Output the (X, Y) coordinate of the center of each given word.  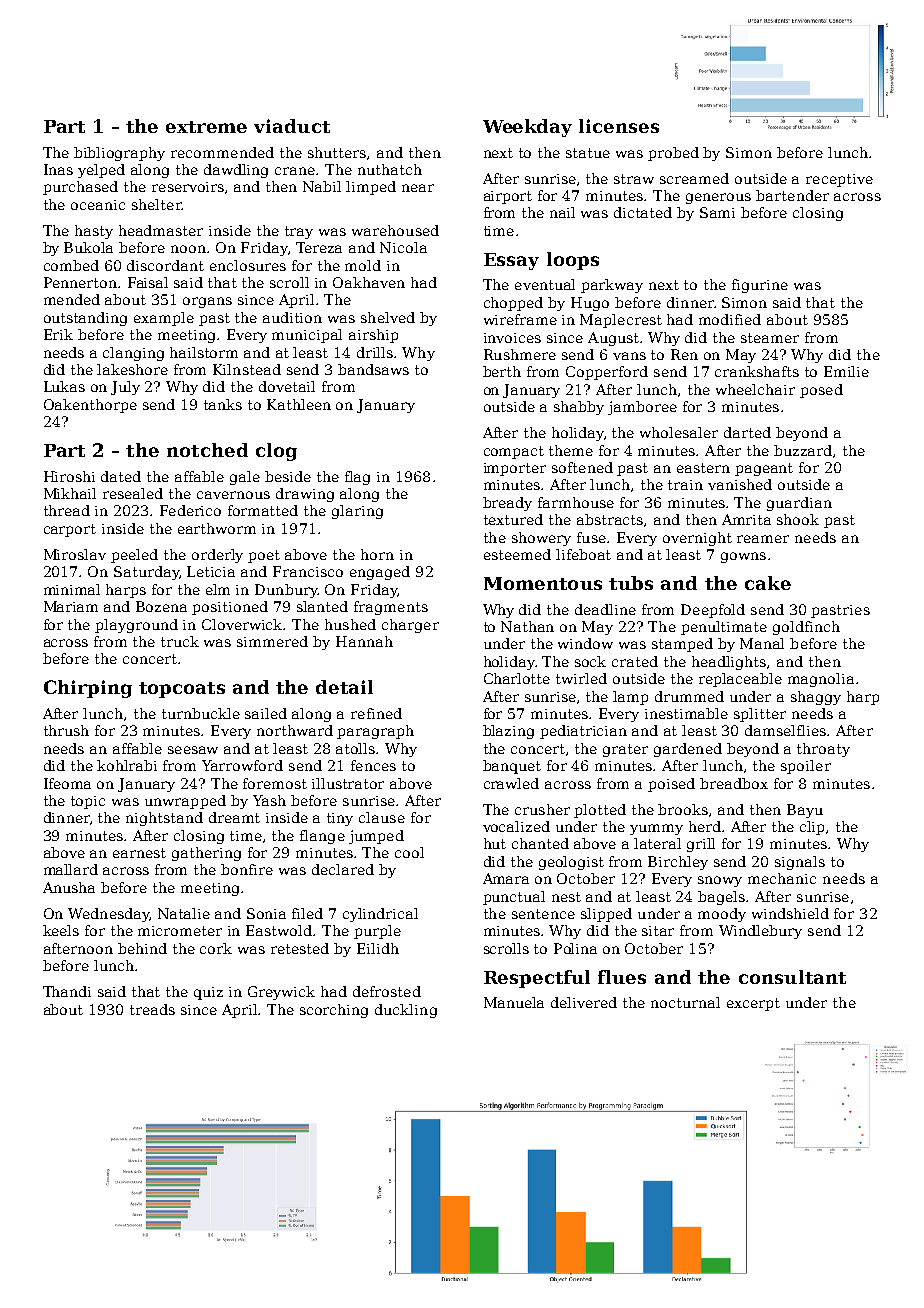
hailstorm (204, 352)
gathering (206, 854)
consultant (792, 977)
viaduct (292, 126)
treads (152, 1009)
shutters (337, 152)
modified (730, 319)
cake (768, 583)
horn (377, 554)
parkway (612, 286)
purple (377, 932)
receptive (839, 180)
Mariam (71, 606)
